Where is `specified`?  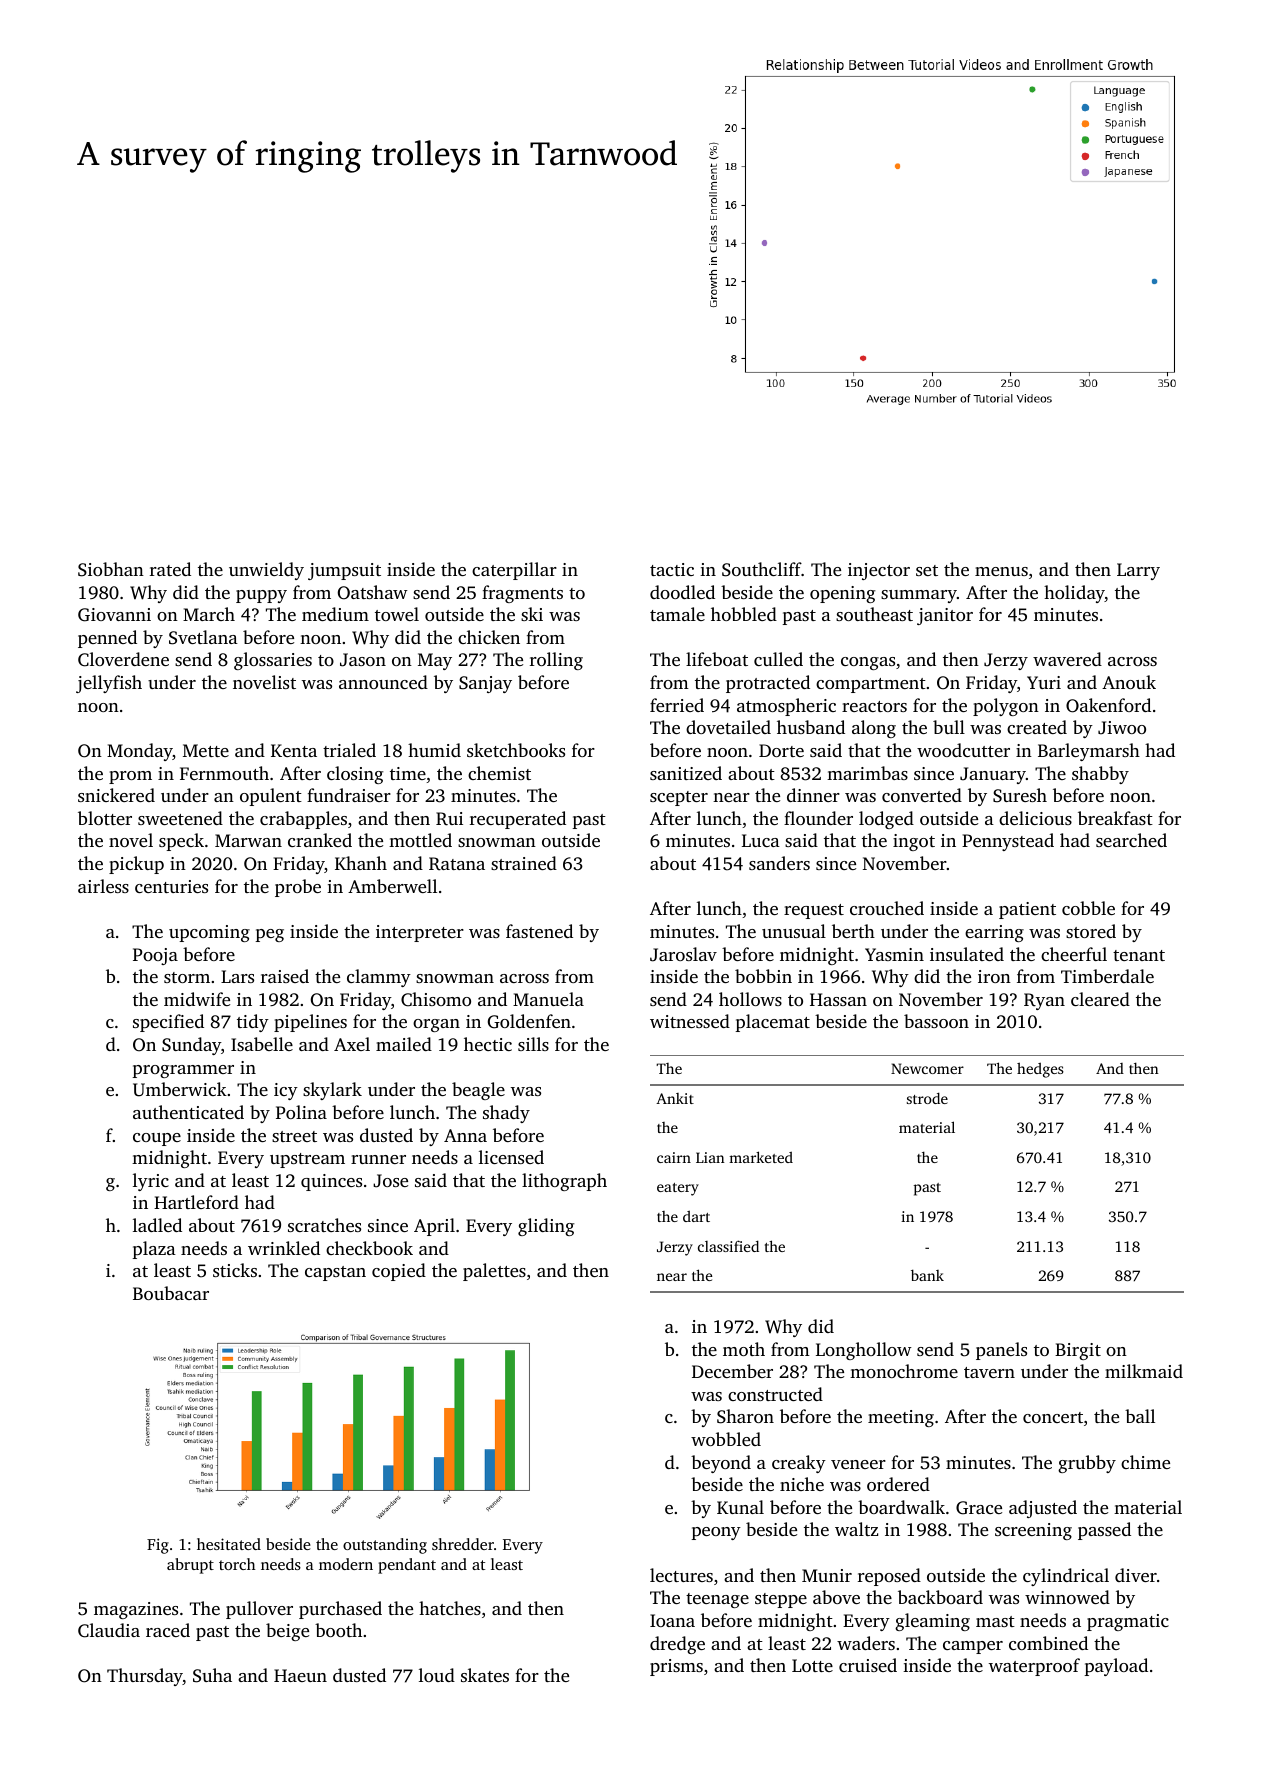 specified is located at coordinates (168, 1023).
